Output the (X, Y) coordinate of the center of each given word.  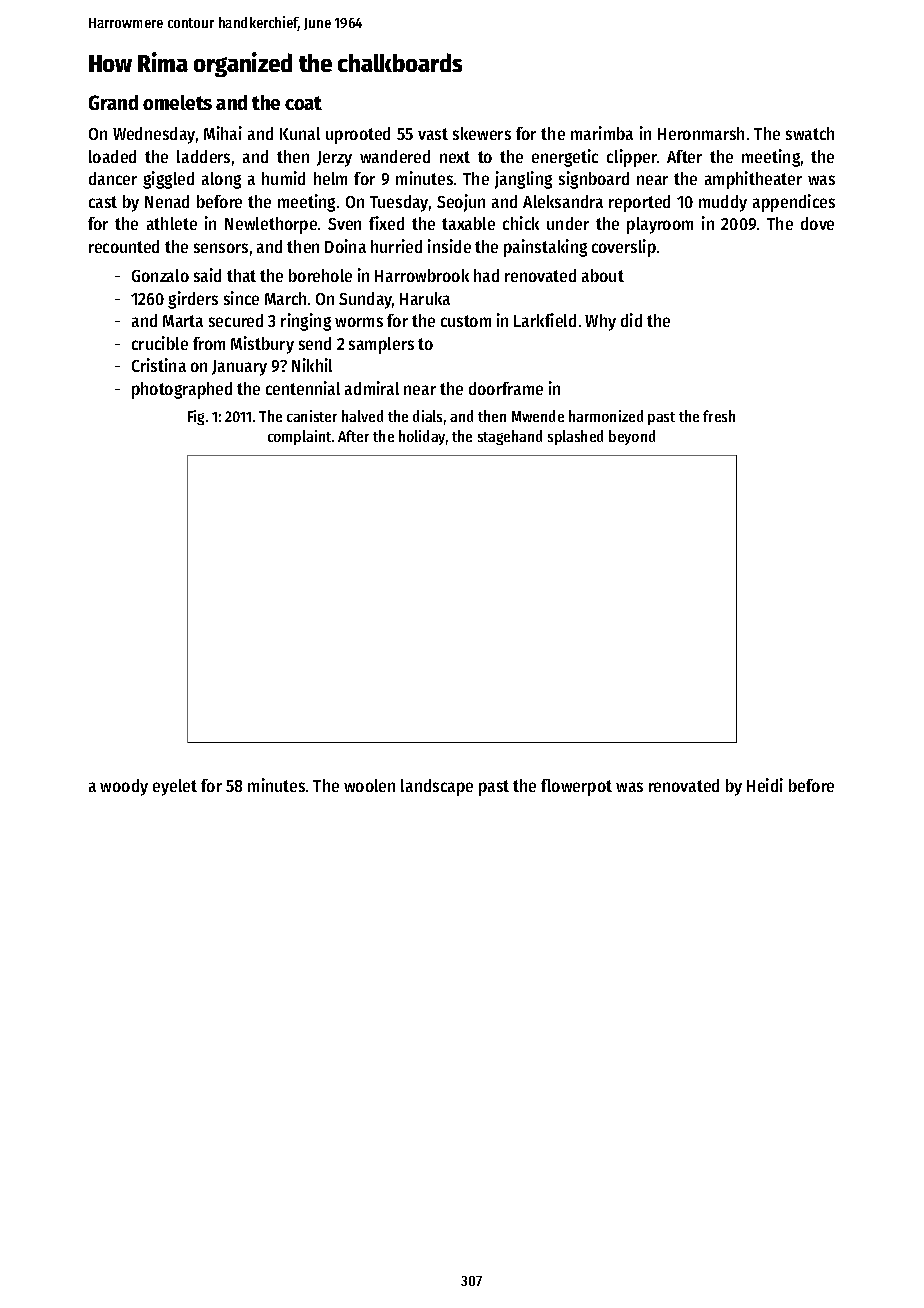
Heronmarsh (701, 133)
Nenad (167, 201)
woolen (369, 785)
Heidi (765, 785)
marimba (602, 133)
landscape (437, 787)
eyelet (175, 787)
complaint (299, 437)
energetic (565, 158)
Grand (113, 102)
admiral (372, 388)
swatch (810, 133)
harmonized (606, 416)
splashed (575, 437)
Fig (196, 417)
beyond (632, 437)
